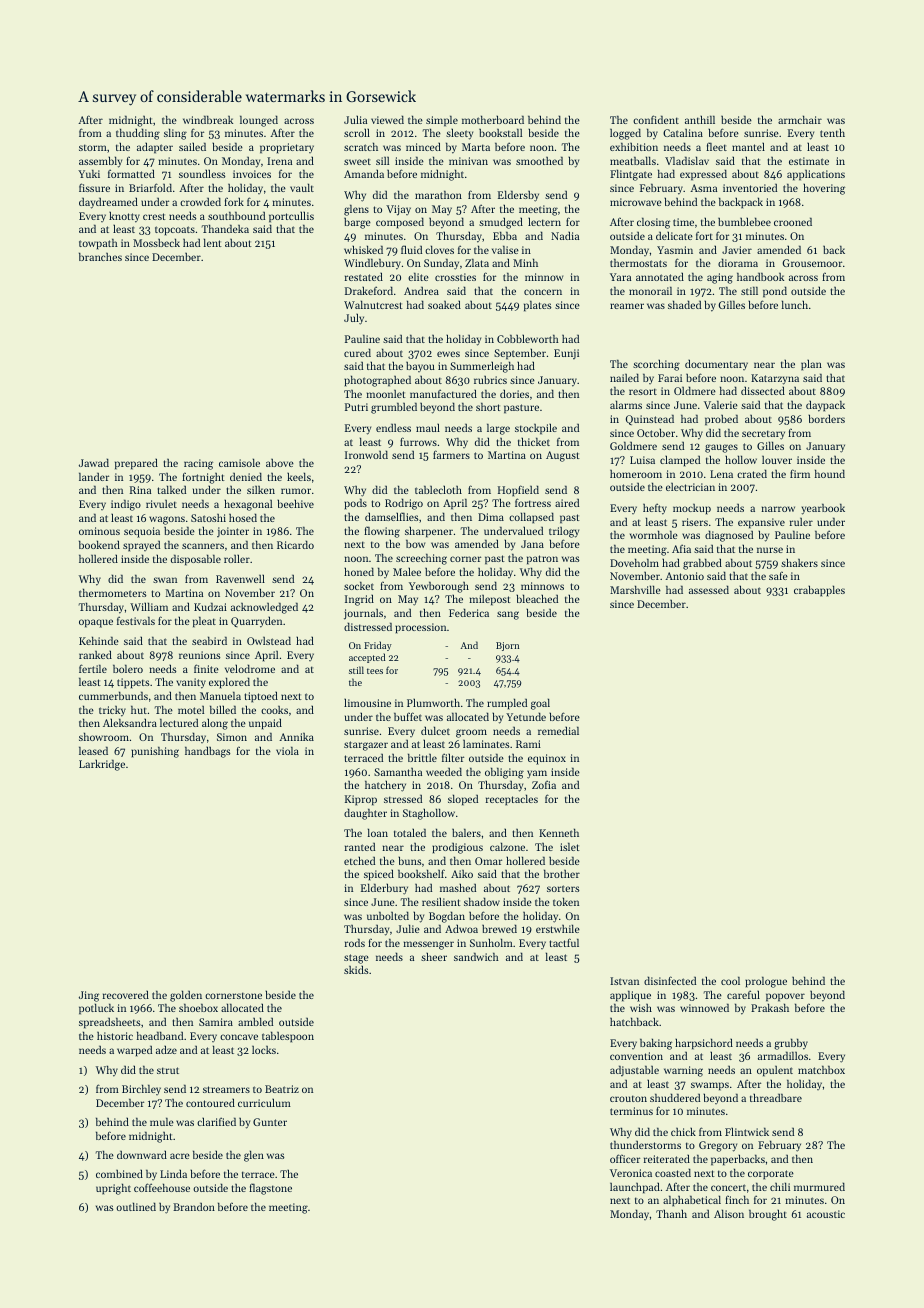 This screenshot has height=1308, width=924. What do you see at coordinates (259, 121) in the screenshot?
I see `lounged` at bounding box center [259, 121].
